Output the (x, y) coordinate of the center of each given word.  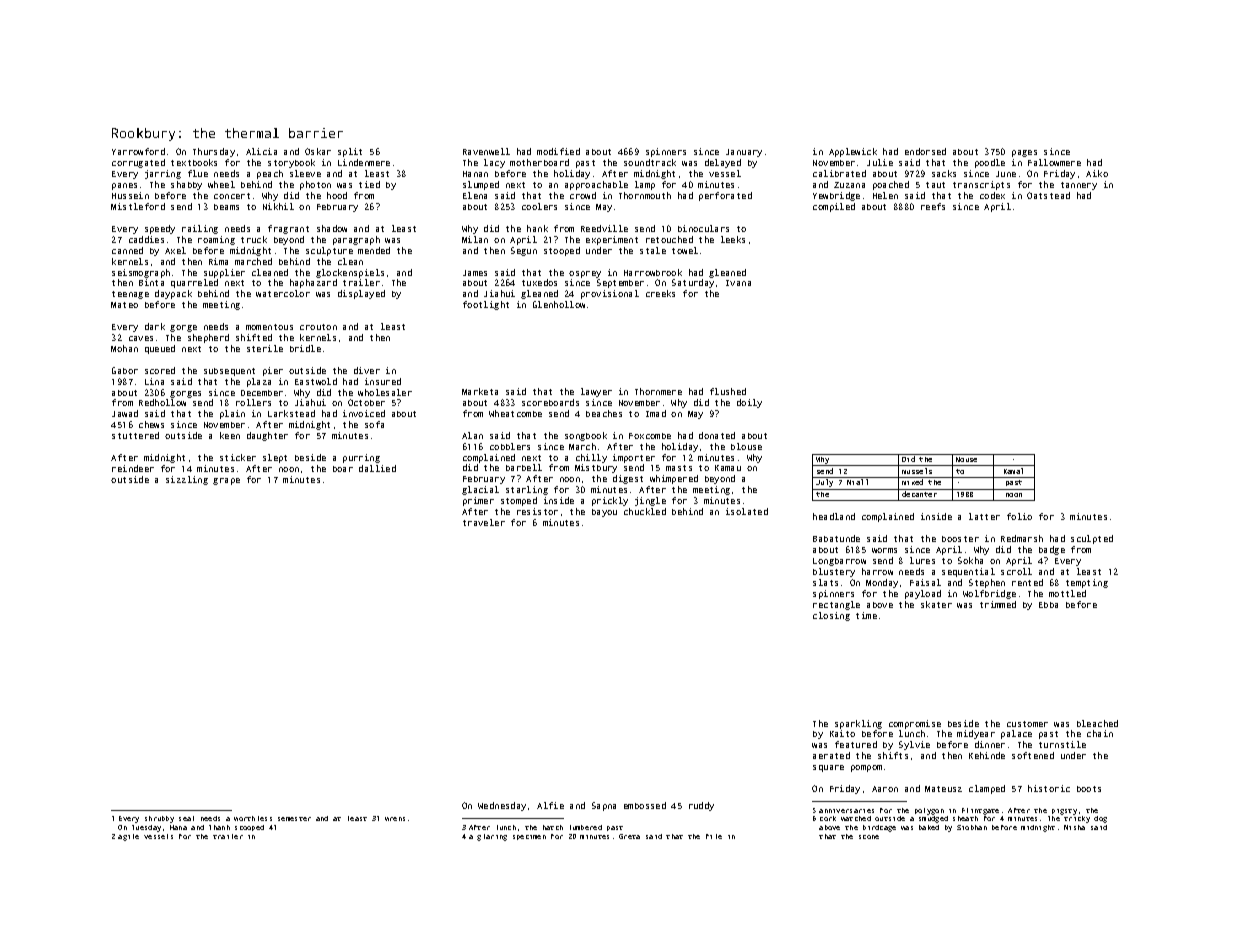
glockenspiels (350, 273)
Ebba (1048, 605)
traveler (484, 522)
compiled (834, 207)
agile (128, 837)
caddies (146, 239)
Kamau (728, 468)
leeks (733, 239)
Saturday (693, 283)
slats (825, 582)
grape (226, 481)
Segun (524, 251)
